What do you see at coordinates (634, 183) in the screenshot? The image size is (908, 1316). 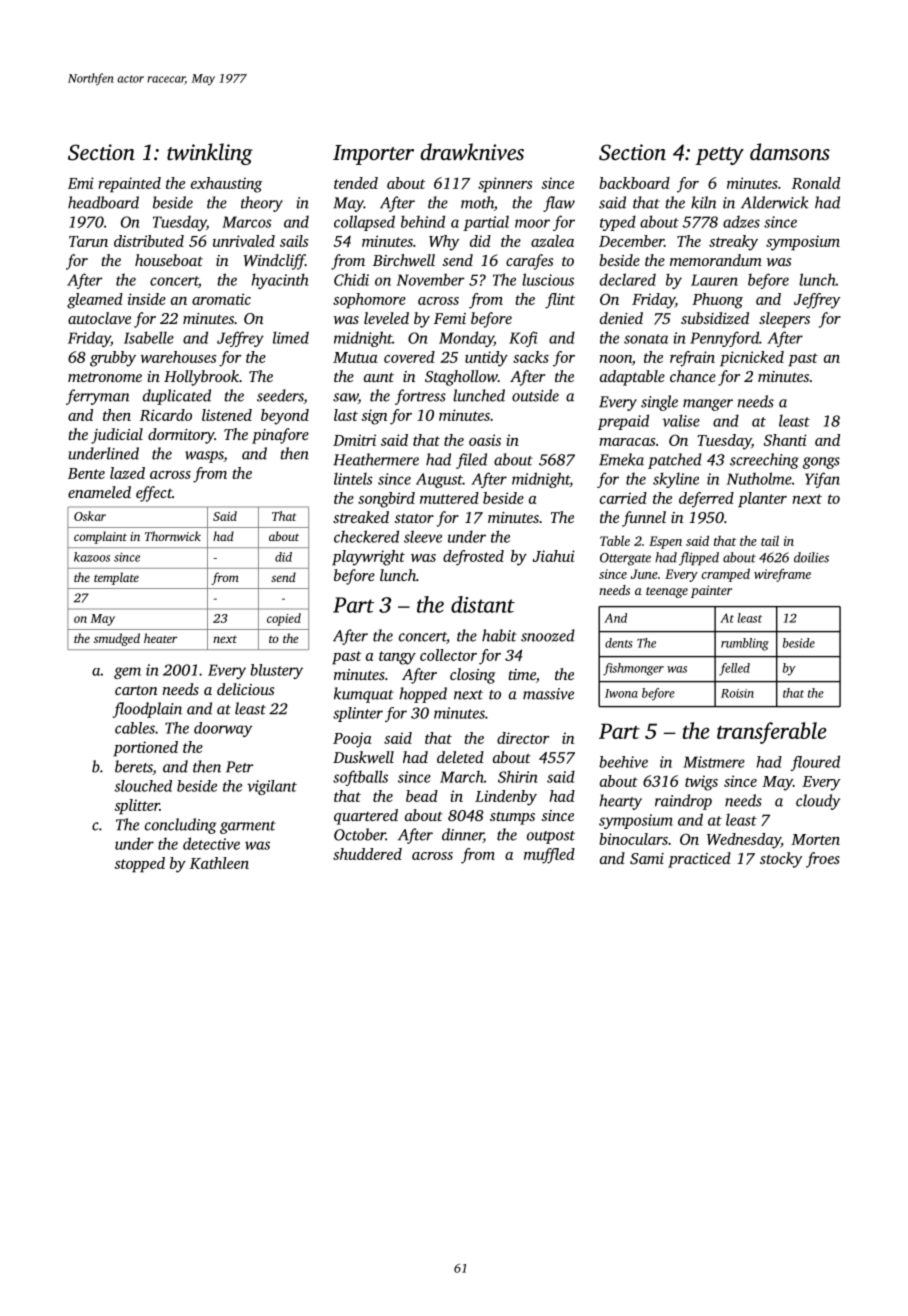 I see `backboard` at bounding box center [634, 183].
